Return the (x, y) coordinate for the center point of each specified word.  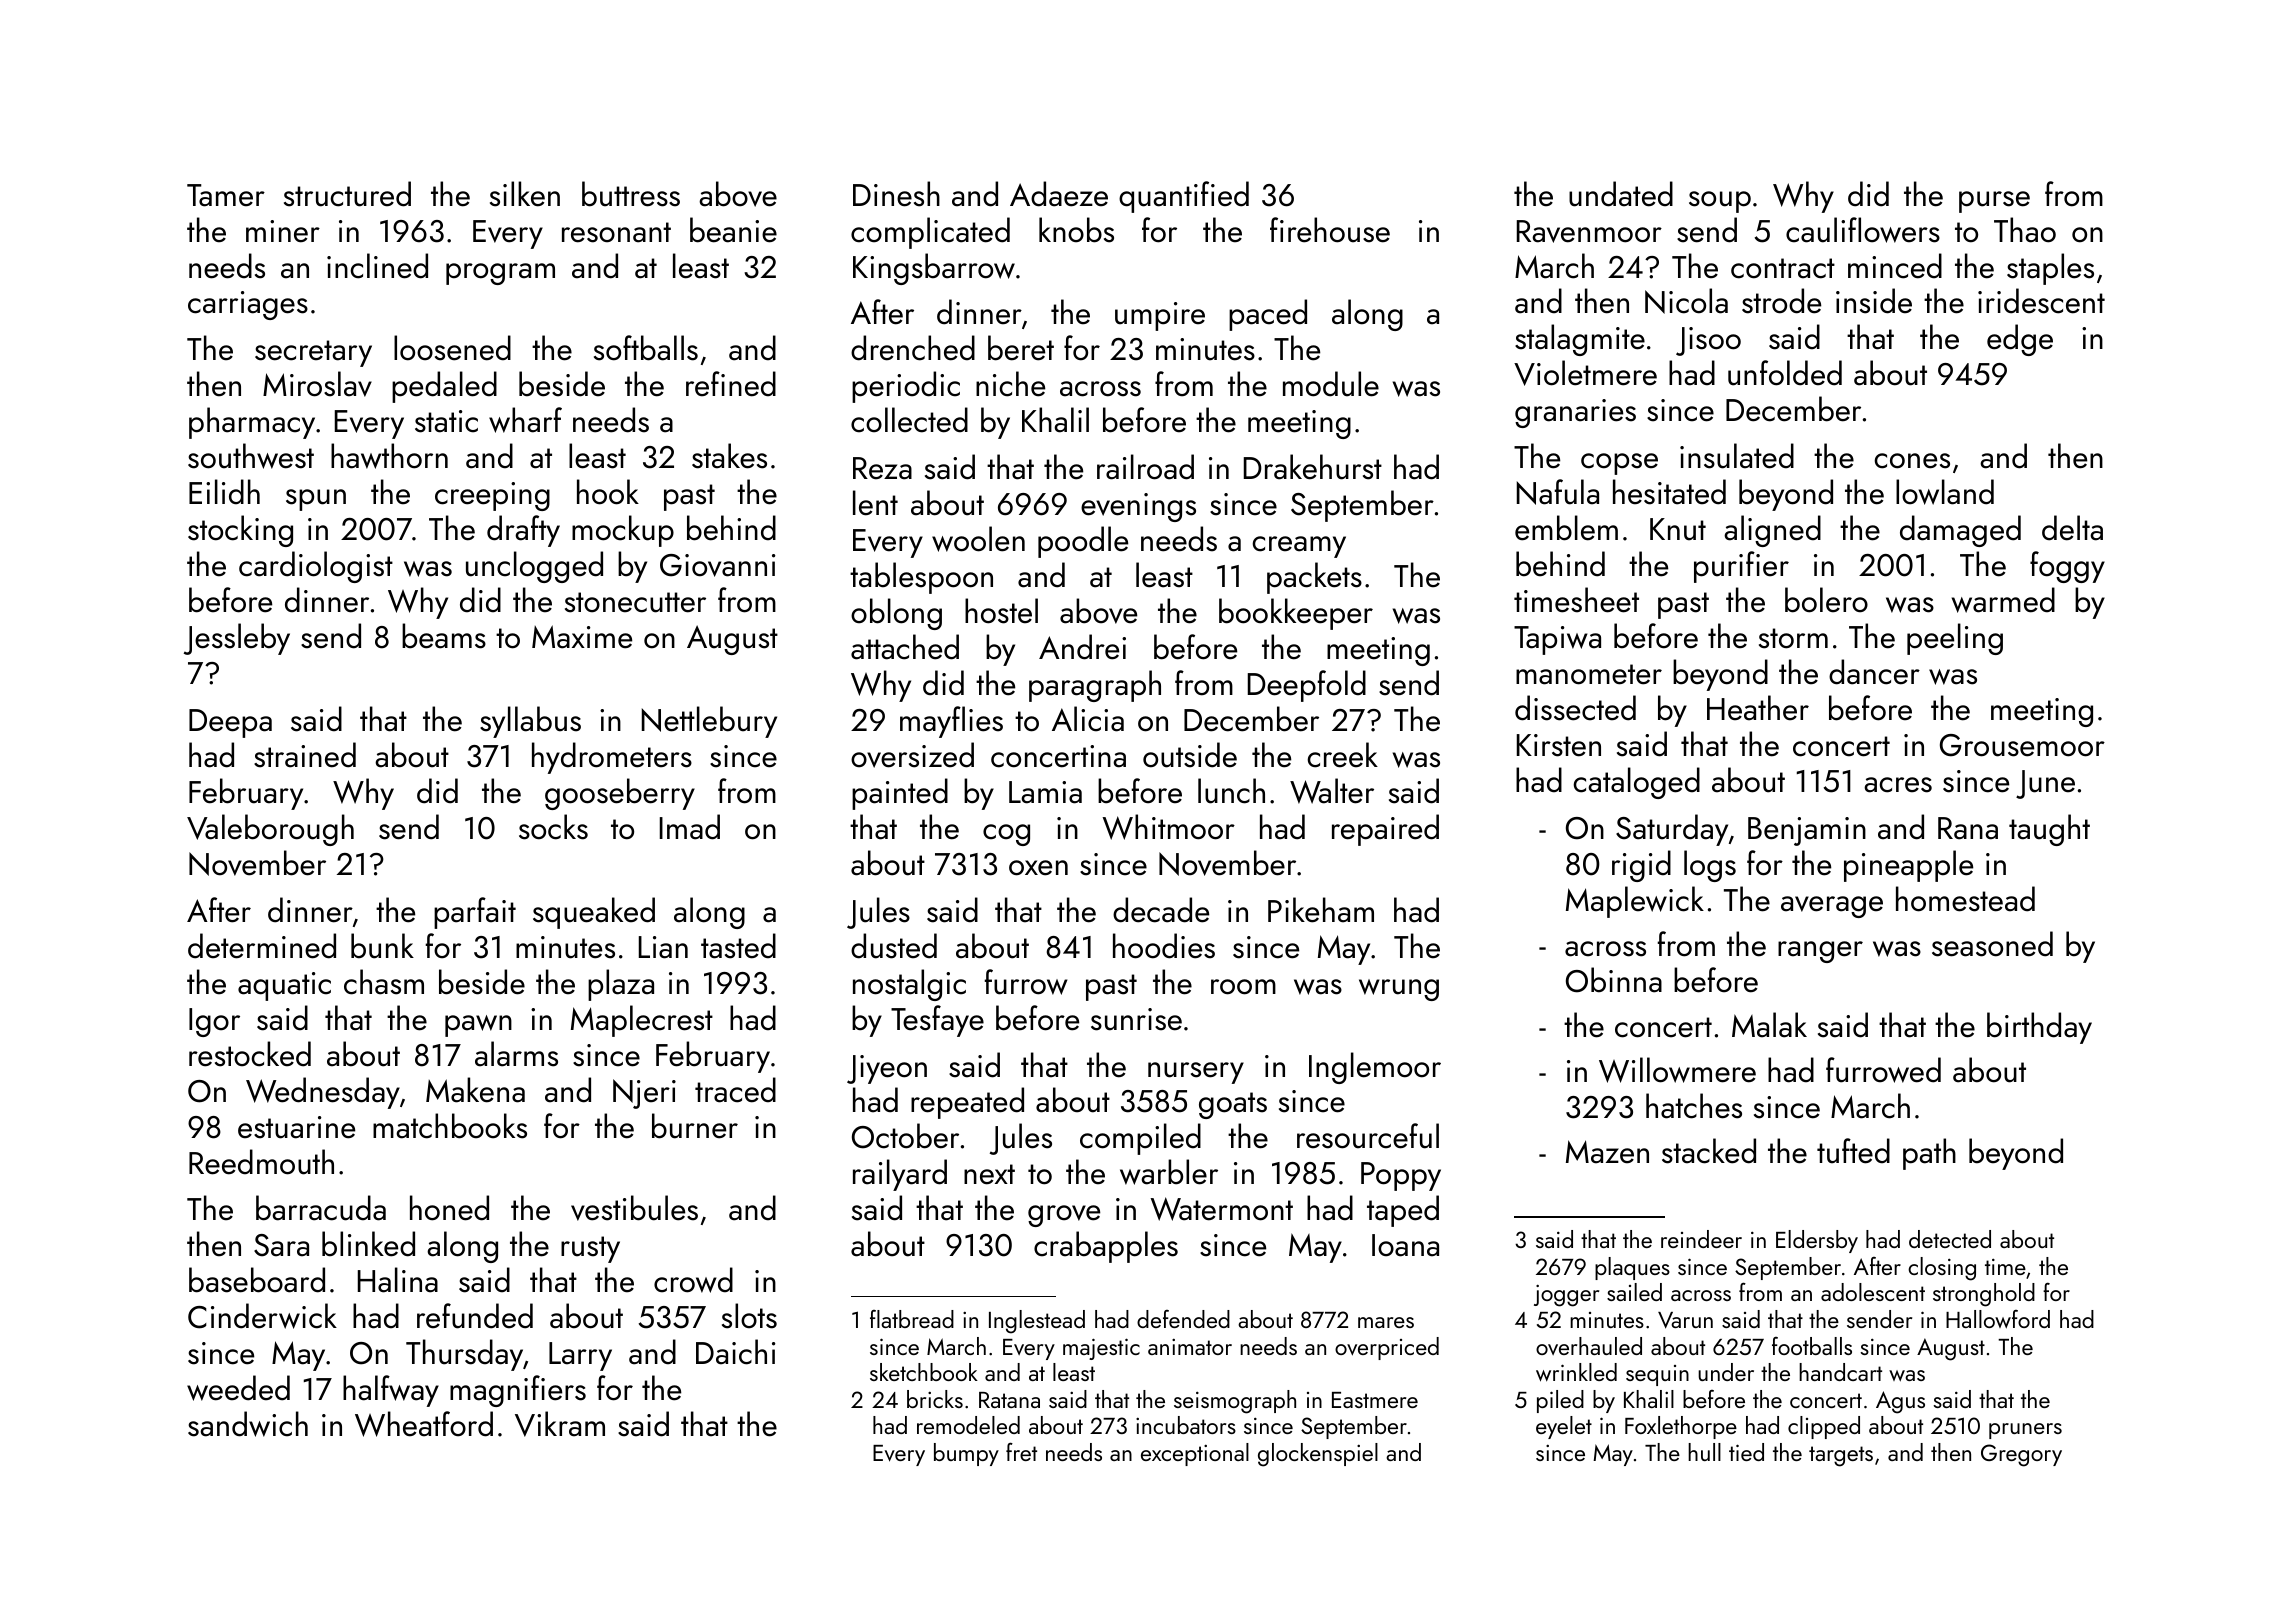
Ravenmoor (1589, 231)
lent (875, 503)
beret (1021, 348)
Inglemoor (1375, 1068)
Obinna (1614, 980)
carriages (248, 305)
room (1243, 987)
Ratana (1009, 1400)
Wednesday (323, 1093)
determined (262, 946)
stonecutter (635, 602)
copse (1619, 464)
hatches (1694, 1106)
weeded (238, 1388)
